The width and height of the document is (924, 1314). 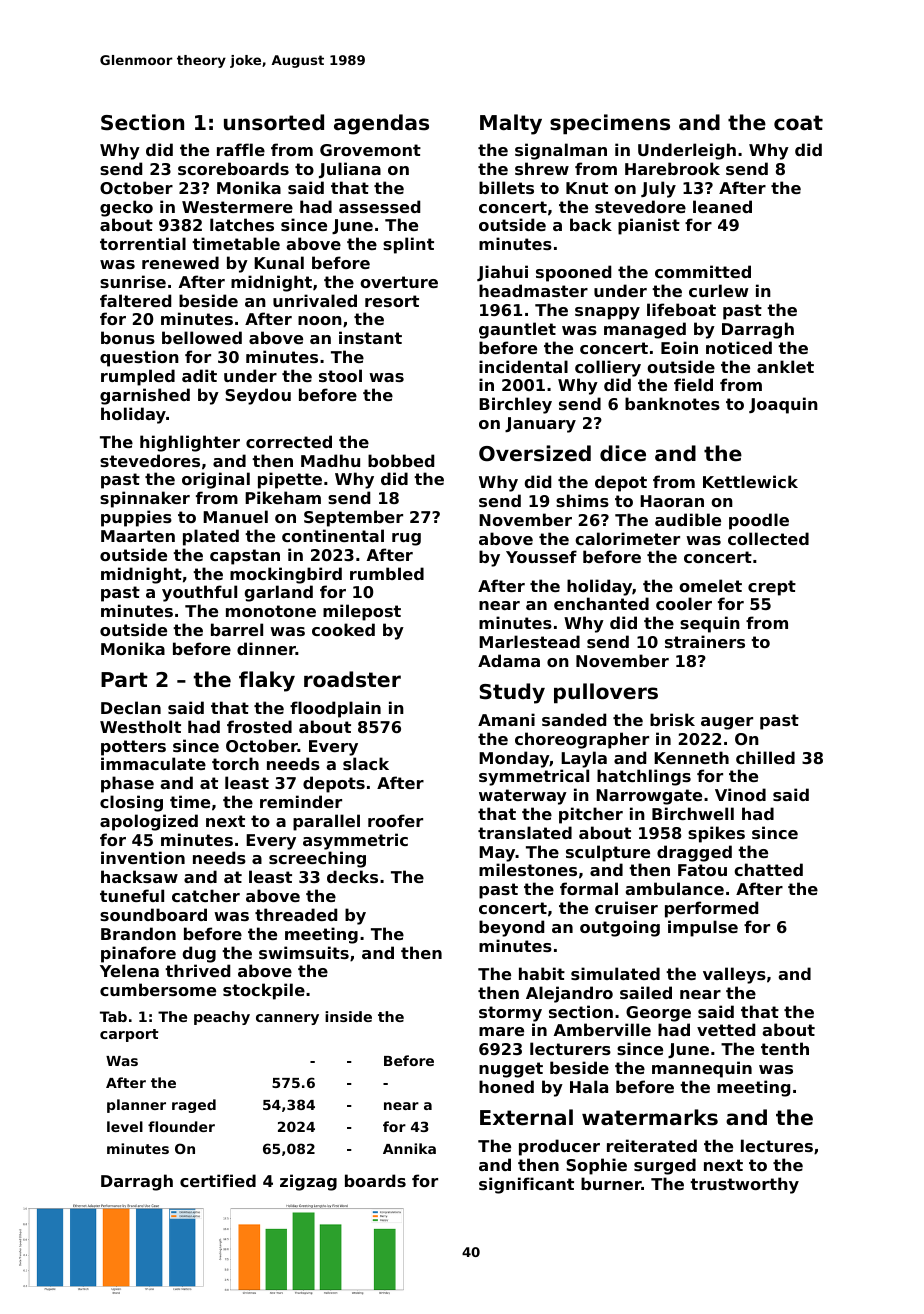 I want to click on spinnaker, so click(x=145, y=499).
